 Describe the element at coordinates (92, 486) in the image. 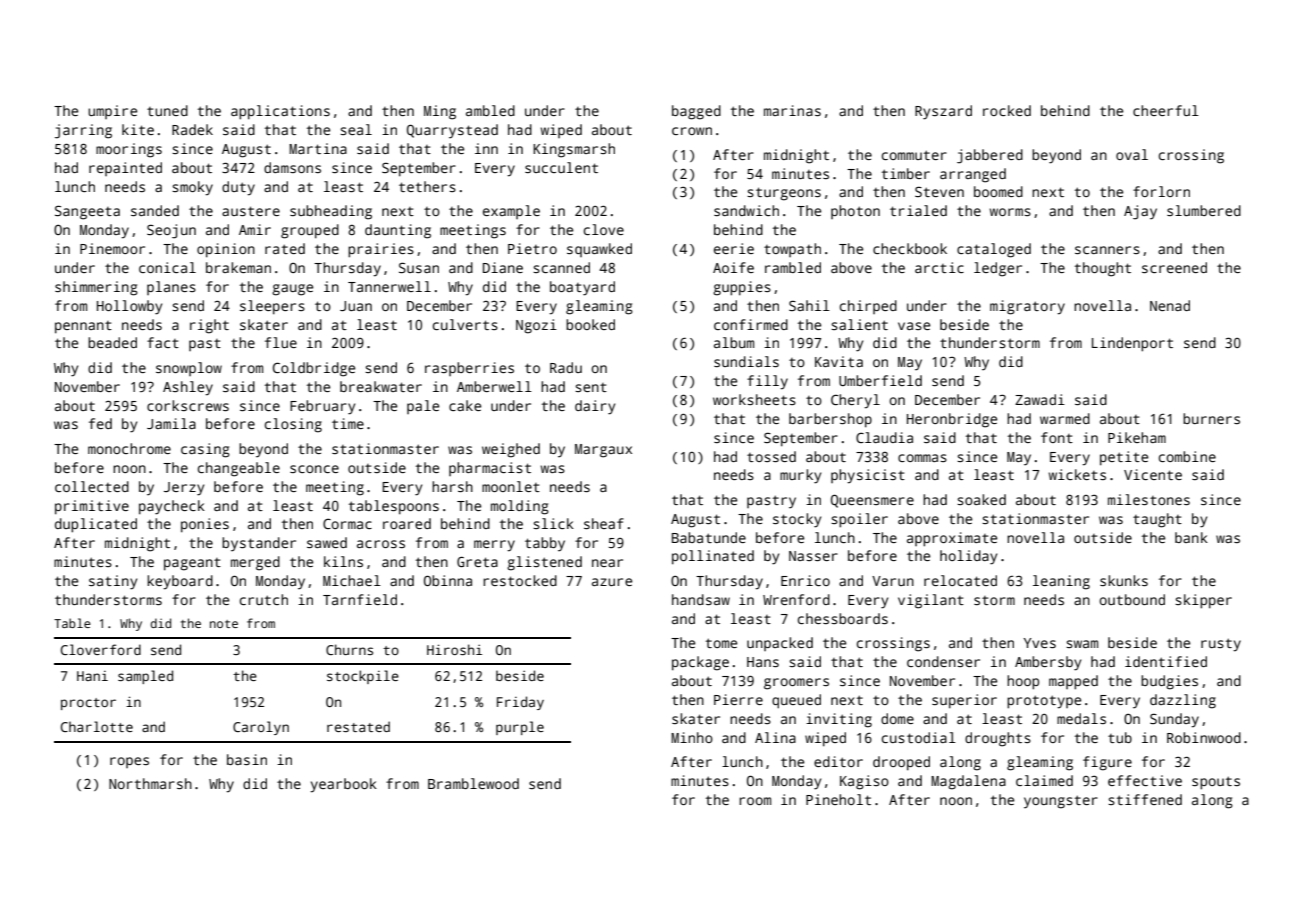

I see `collected` at that location.
